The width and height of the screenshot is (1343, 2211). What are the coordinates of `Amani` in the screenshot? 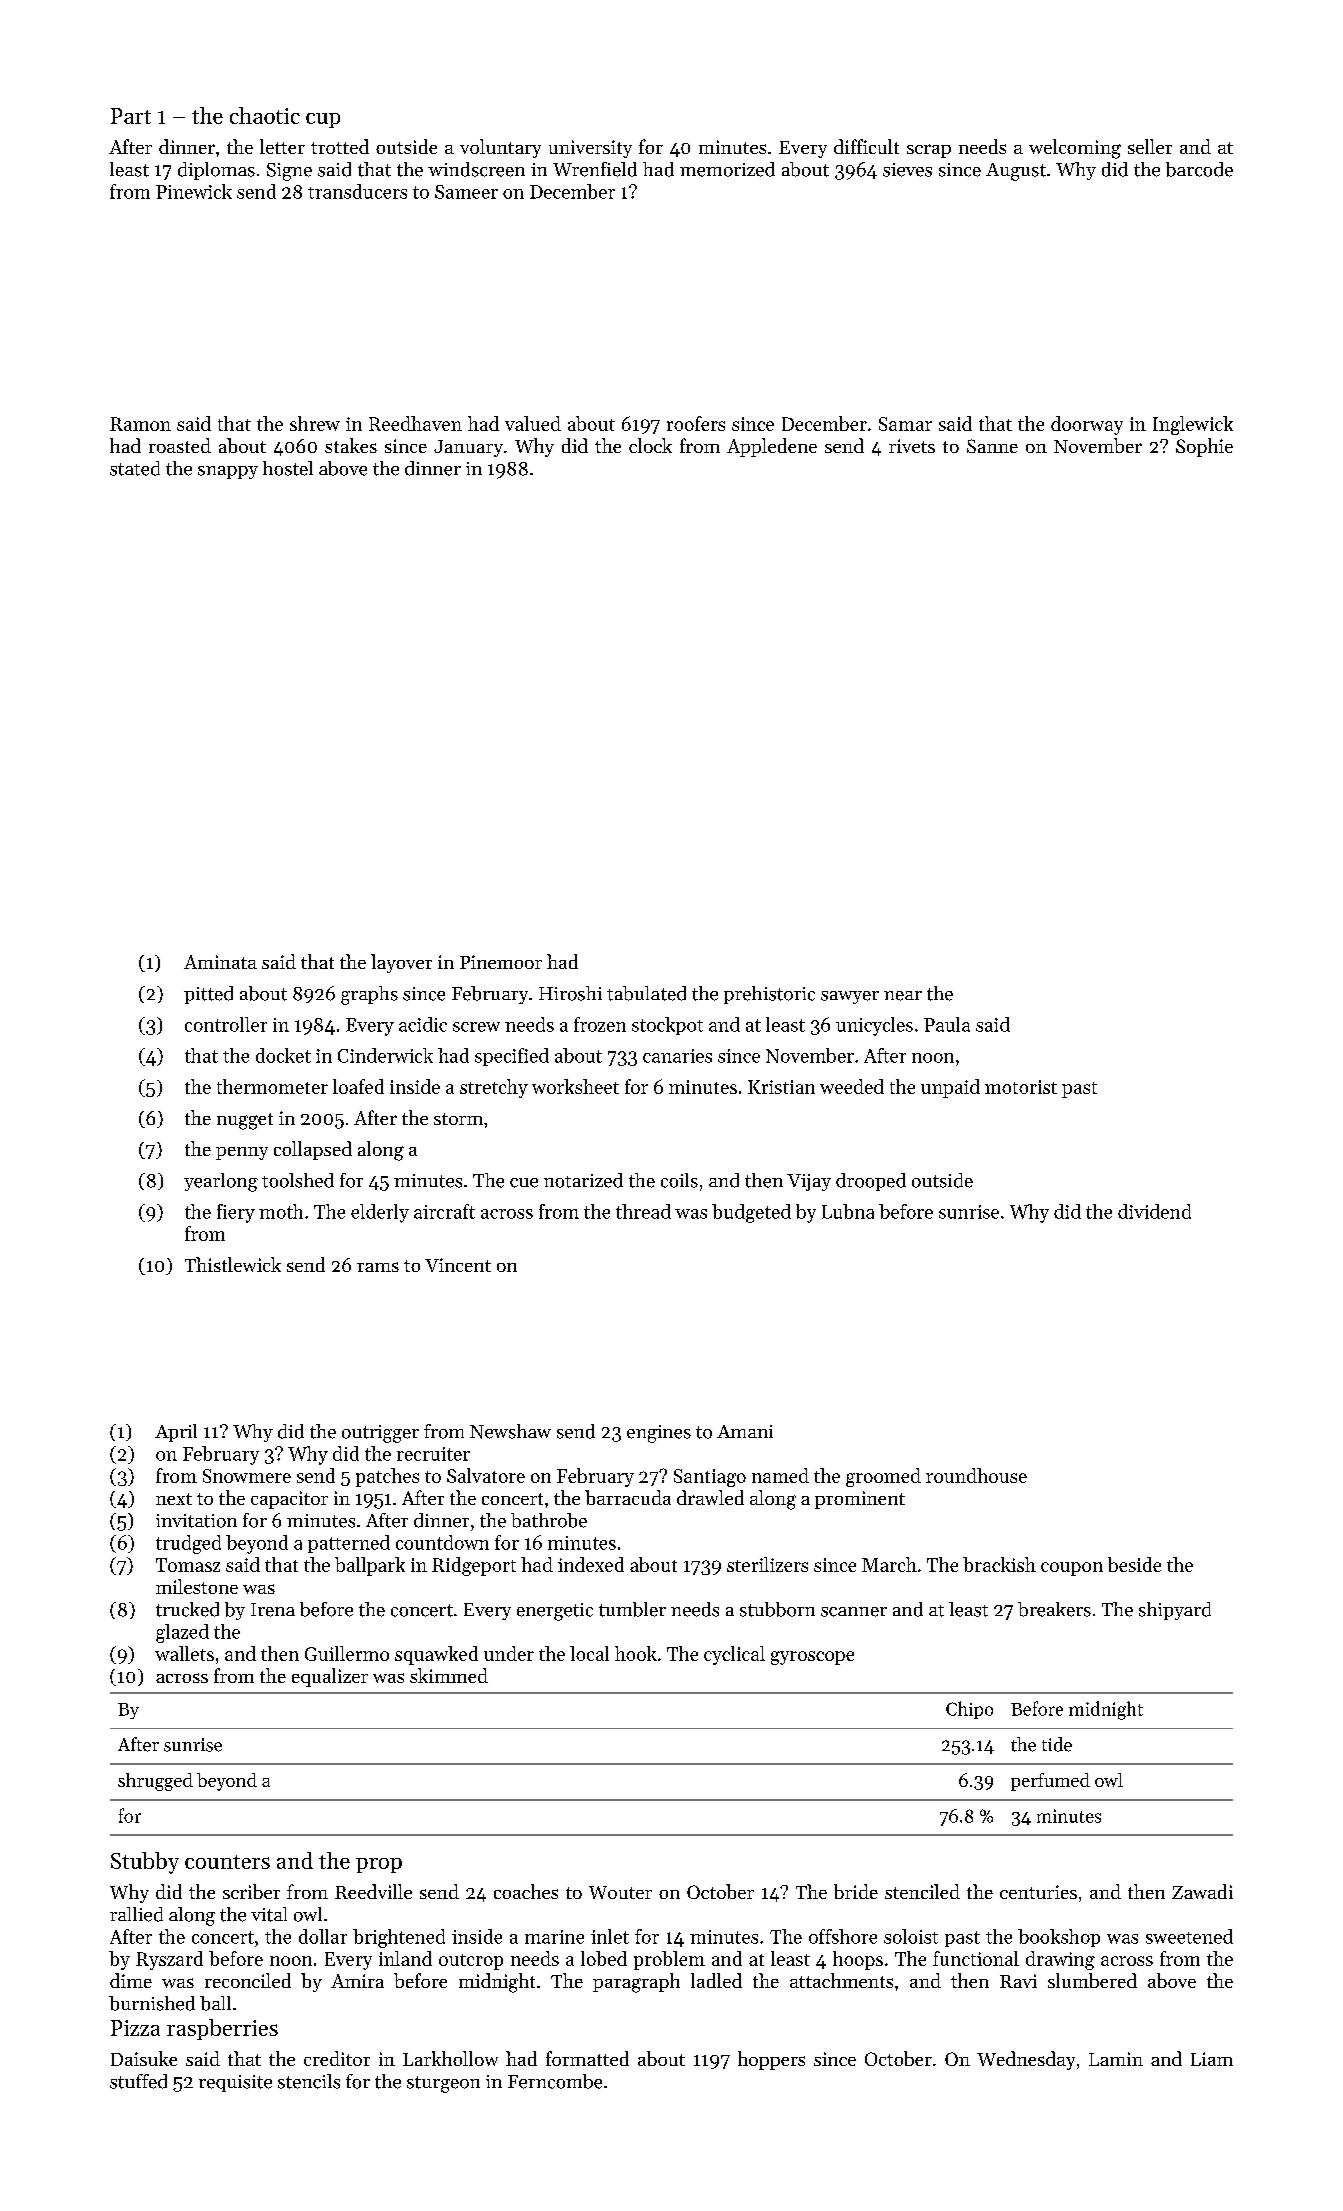 It's located at (745, 1431).
